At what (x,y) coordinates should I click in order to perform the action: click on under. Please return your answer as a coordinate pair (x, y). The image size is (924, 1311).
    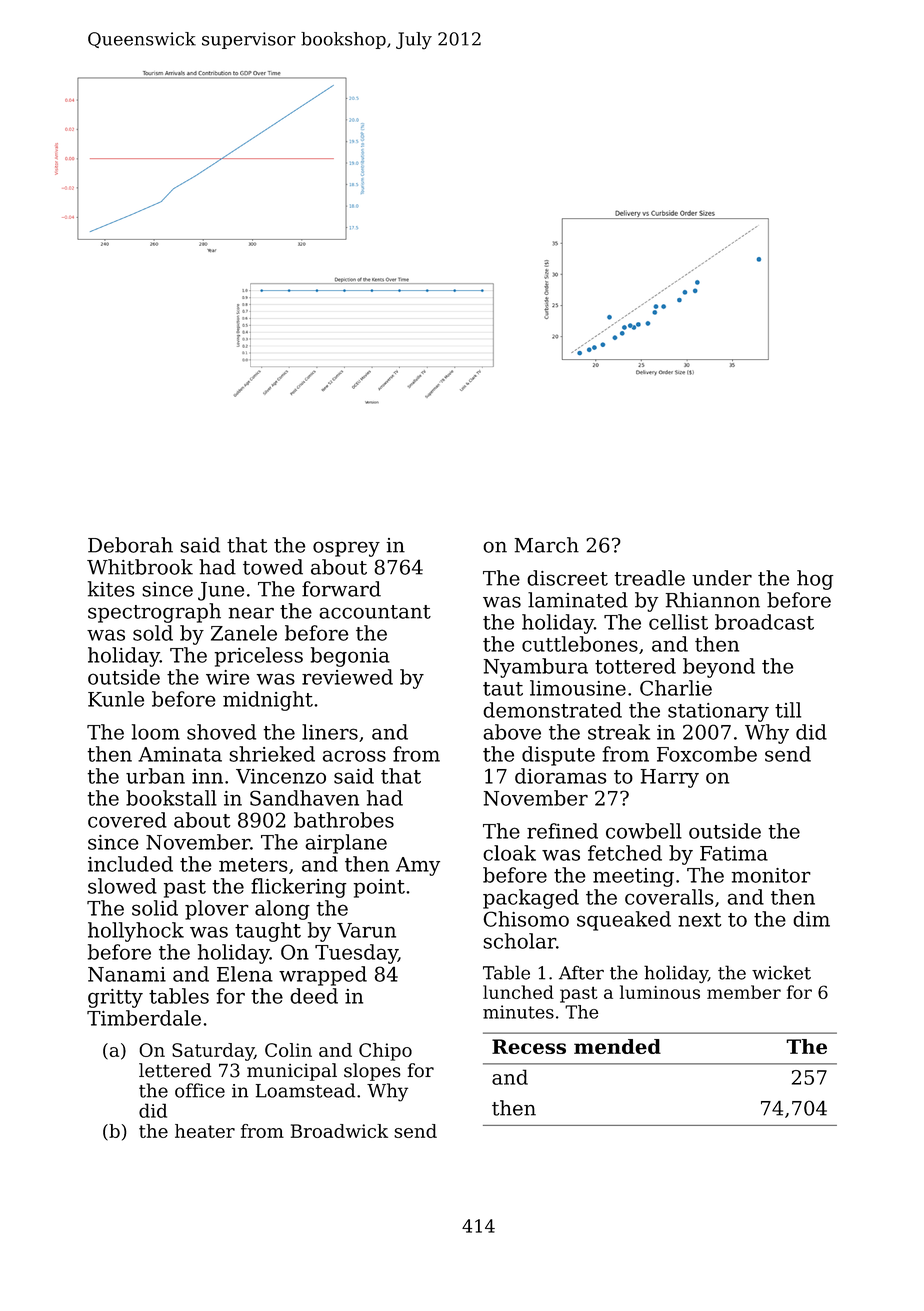
    Looking at the image, I should click on (722, 578).
